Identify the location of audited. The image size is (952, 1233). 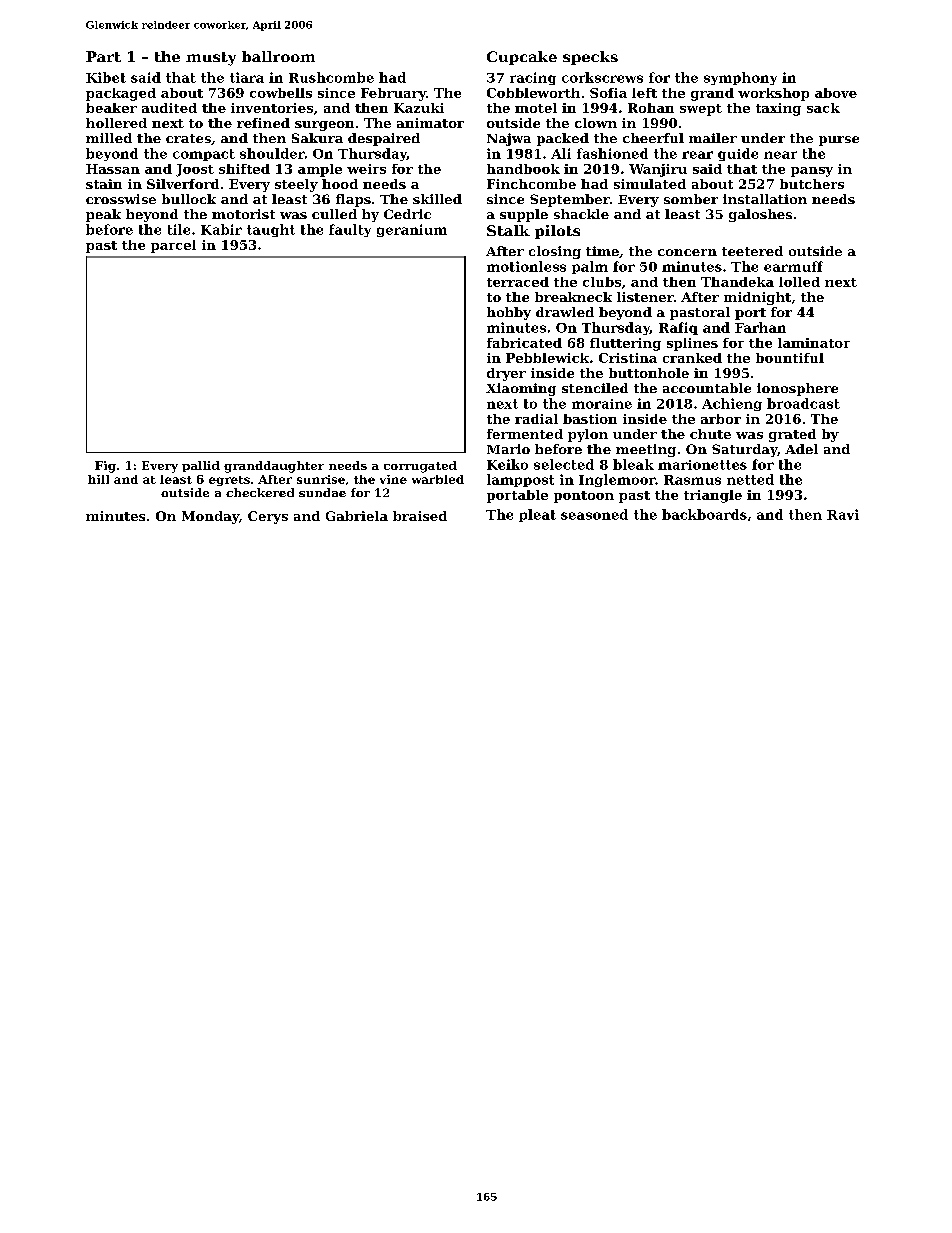
(169, 108).
